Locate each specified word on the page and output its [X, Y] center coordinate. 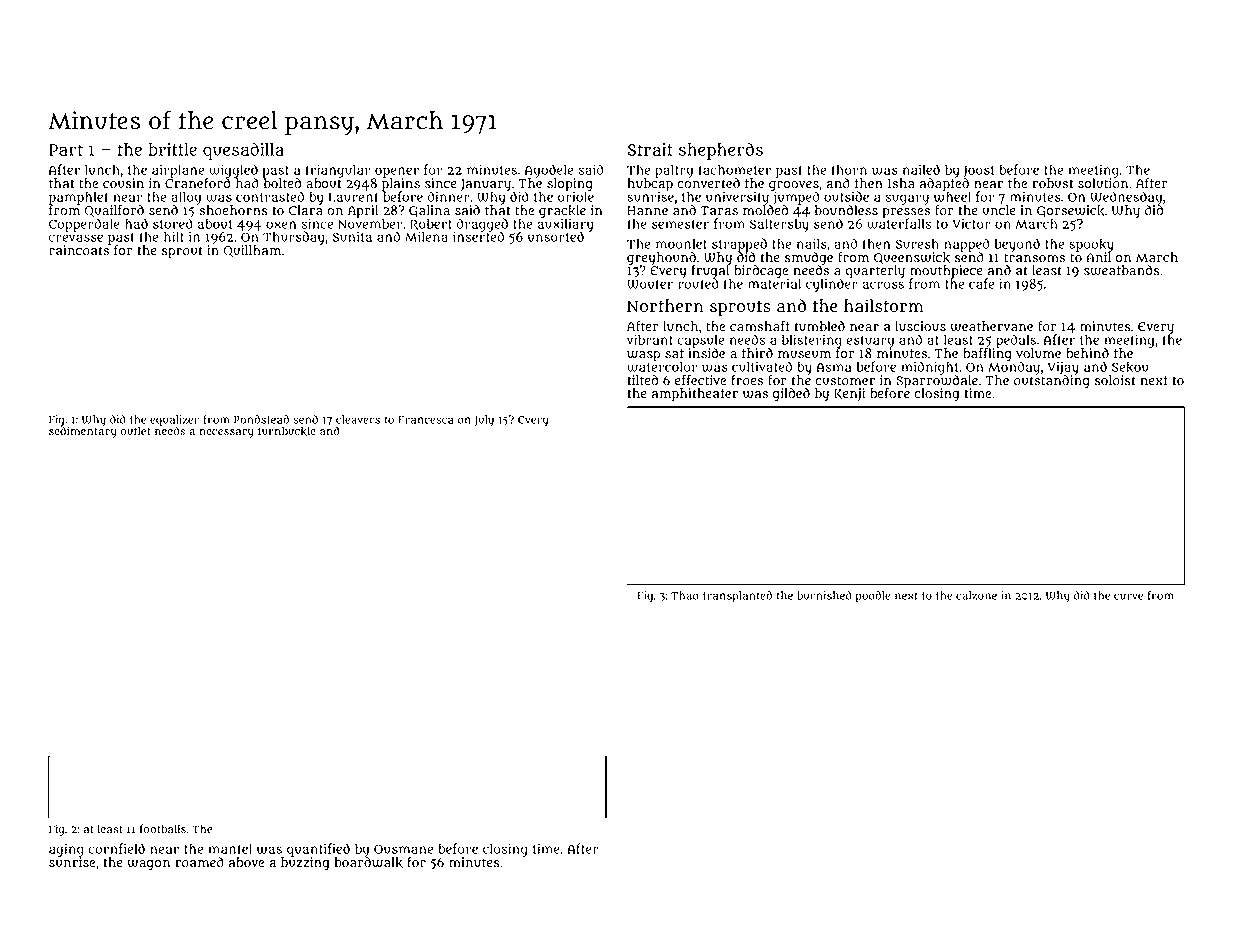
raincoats [79, 250]
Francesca [426, 420]
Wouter [650, 284]
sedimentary [83, 432]
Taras [719, 211]
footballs [163, 829]
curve [1128, 596]
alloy [186, 198]
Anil [1098, 257]
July [484, 421]
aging [66, 850]
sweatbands [1122, 270]
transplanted [737, 597]
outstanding [1052, 382]
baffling [987, 355]
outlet [135, 431]
